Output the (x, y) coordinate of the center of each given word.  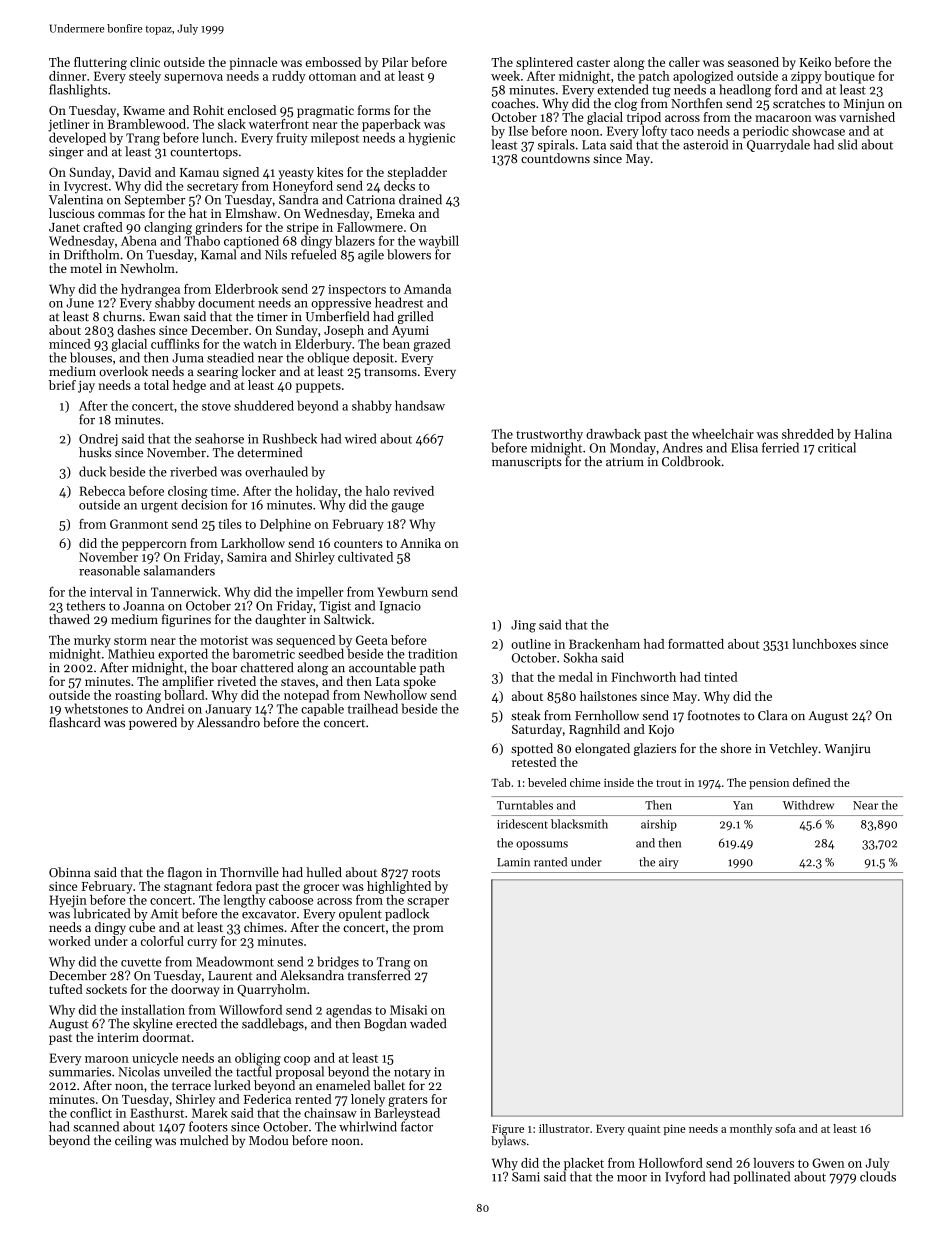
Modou (268, 1140)
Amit (164, 914)
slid (847, 144)
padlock (407, 914)
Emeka (396, 213)
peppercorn (154, 546)
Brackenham (604, 644)
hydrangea (150, 290)
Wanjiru (847, 750)
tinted (720, 677)
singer (66, 153)
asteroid (705, 144)
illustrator (564, 1128)
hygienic (431, 139)
